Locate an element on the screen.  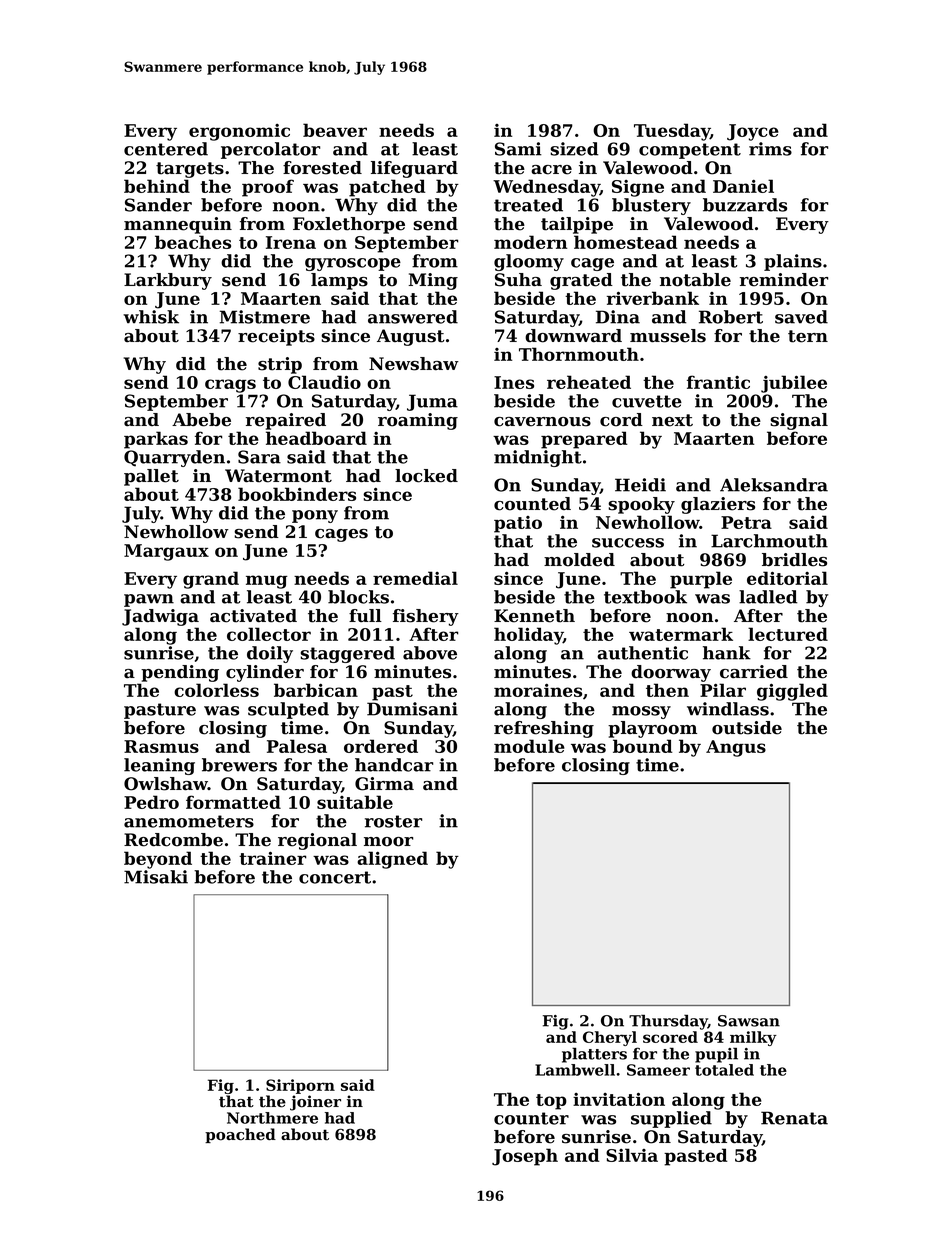
counter is located at coordinates (531, 1118).
